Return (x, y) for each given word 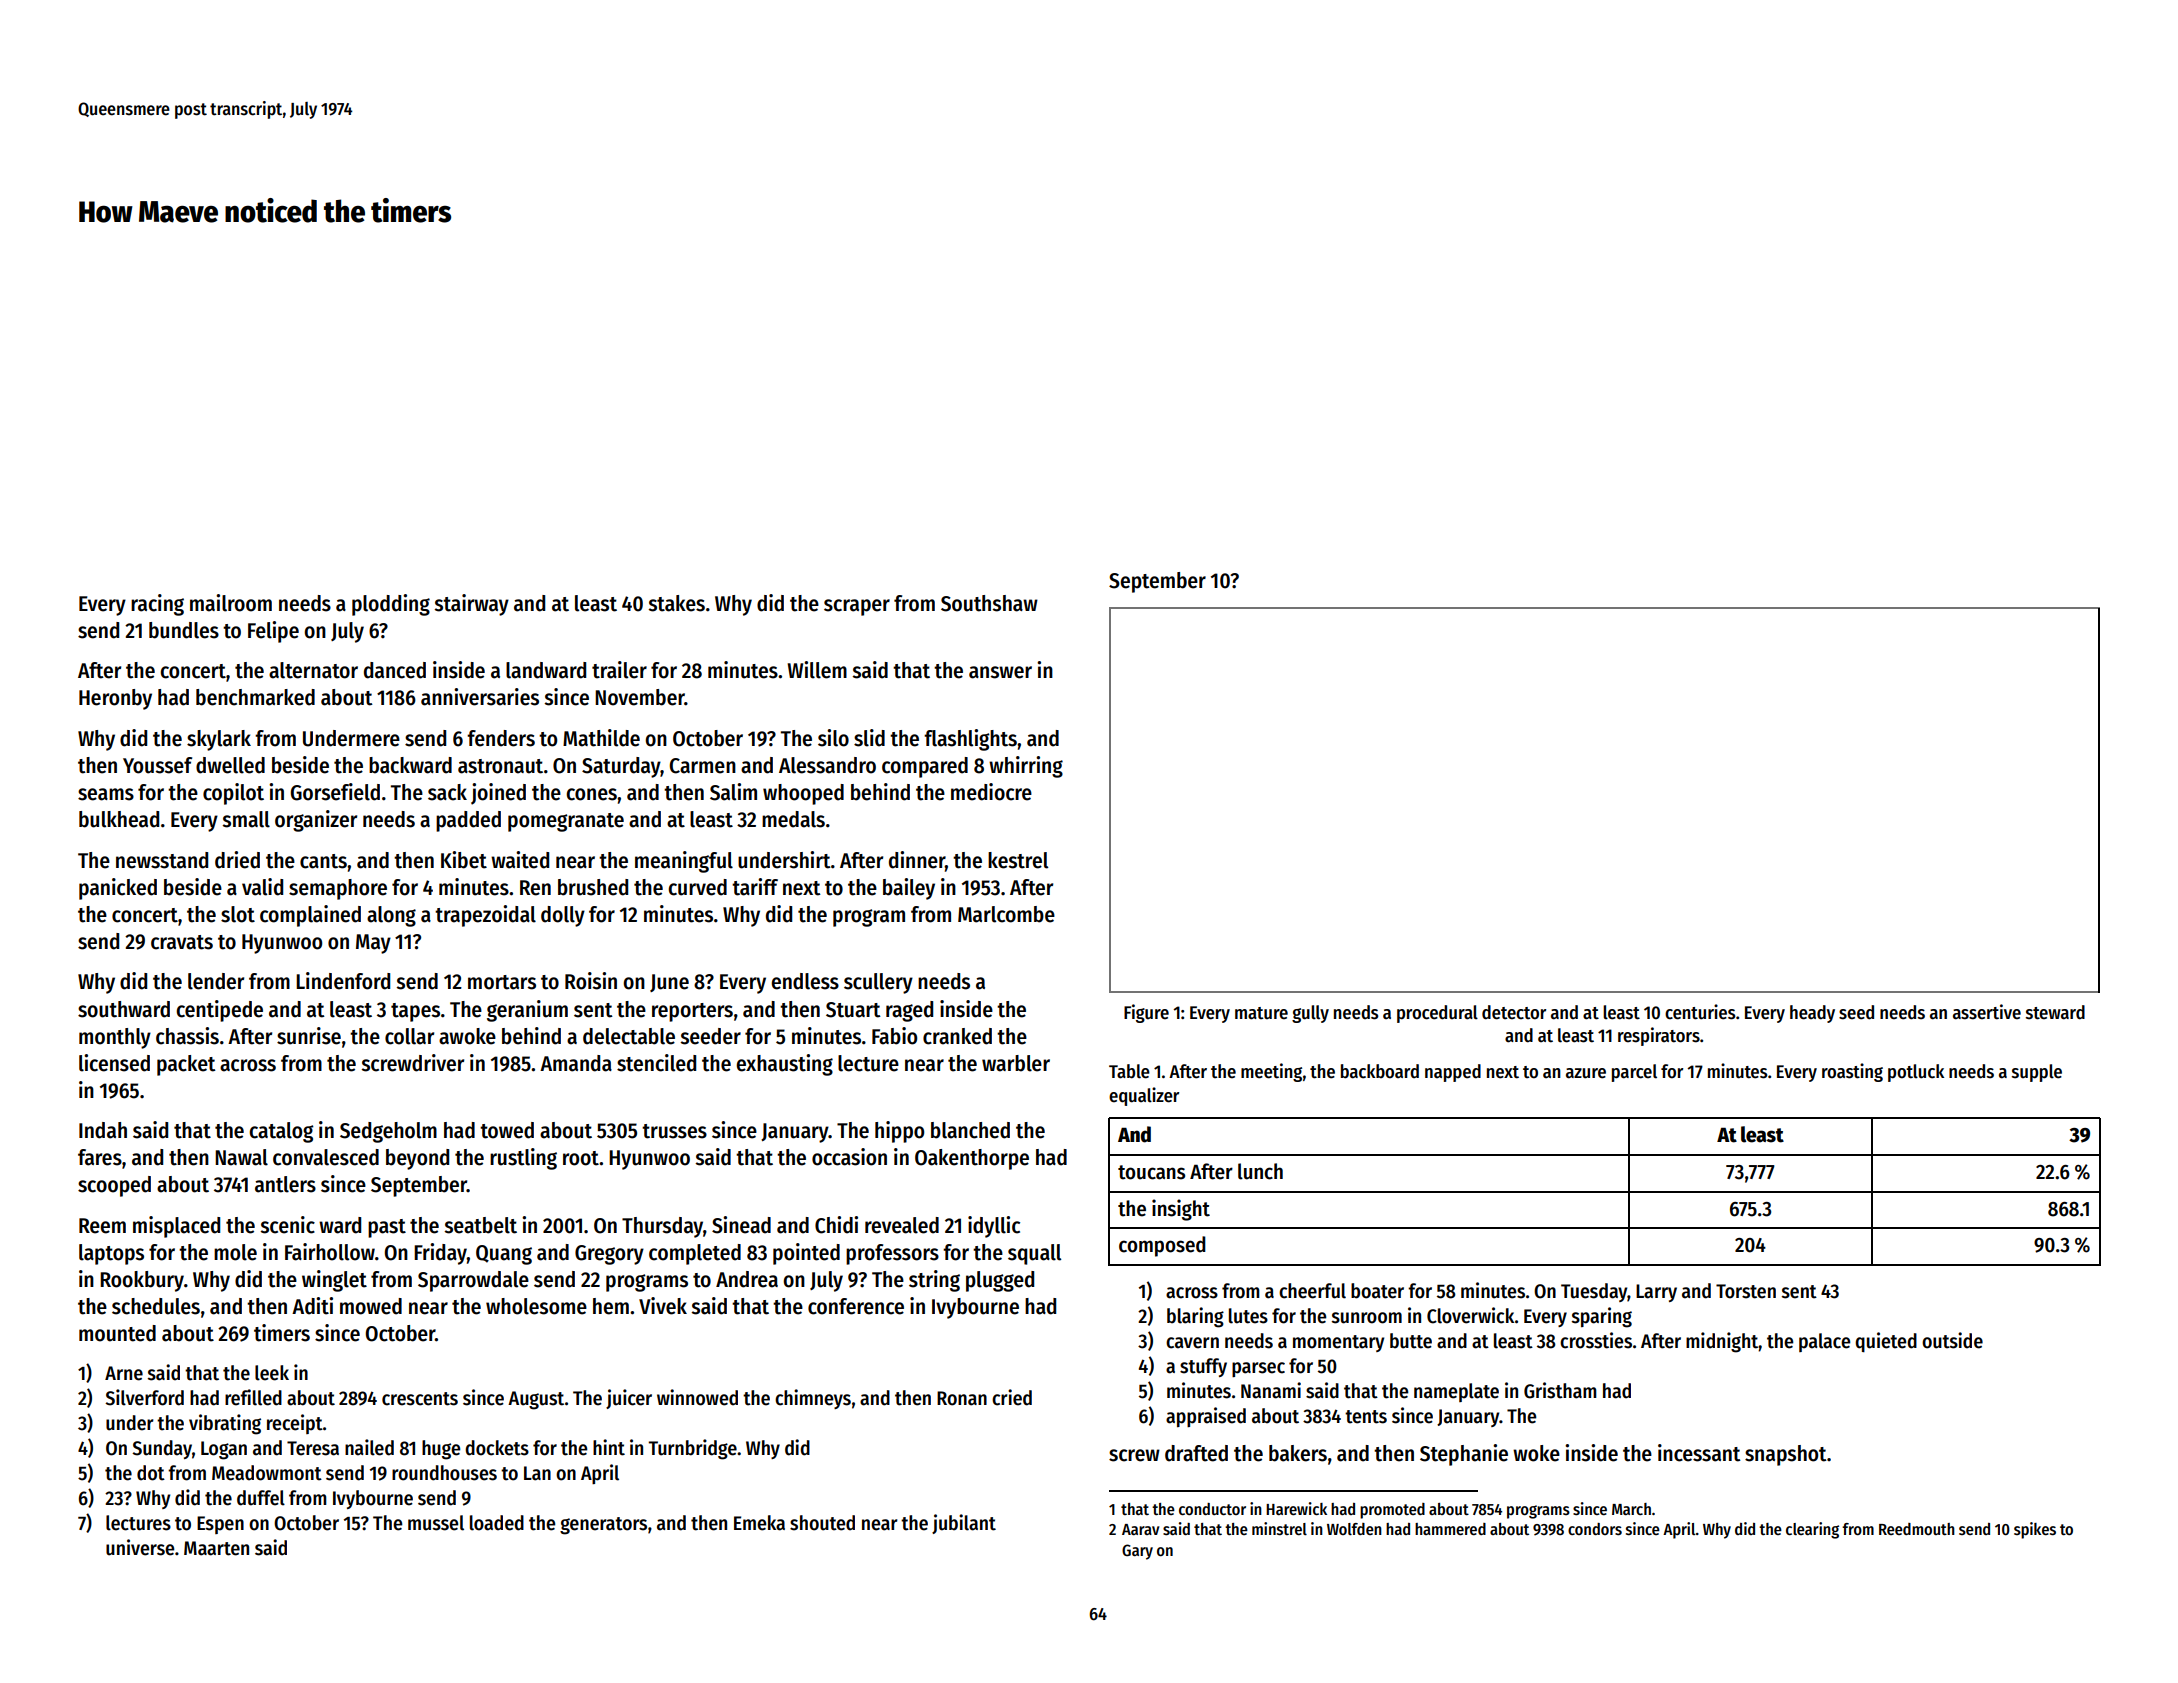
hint (609, 1447)
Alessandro (827, 765)
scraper (857, 607)
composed (1162, 1246)
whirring (1026, 767)
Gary (1137, 1552)
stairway (471, 605)
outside (1952, 1340)
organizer (316, 821)
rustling (523, 1159)
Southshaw (989, 603)
